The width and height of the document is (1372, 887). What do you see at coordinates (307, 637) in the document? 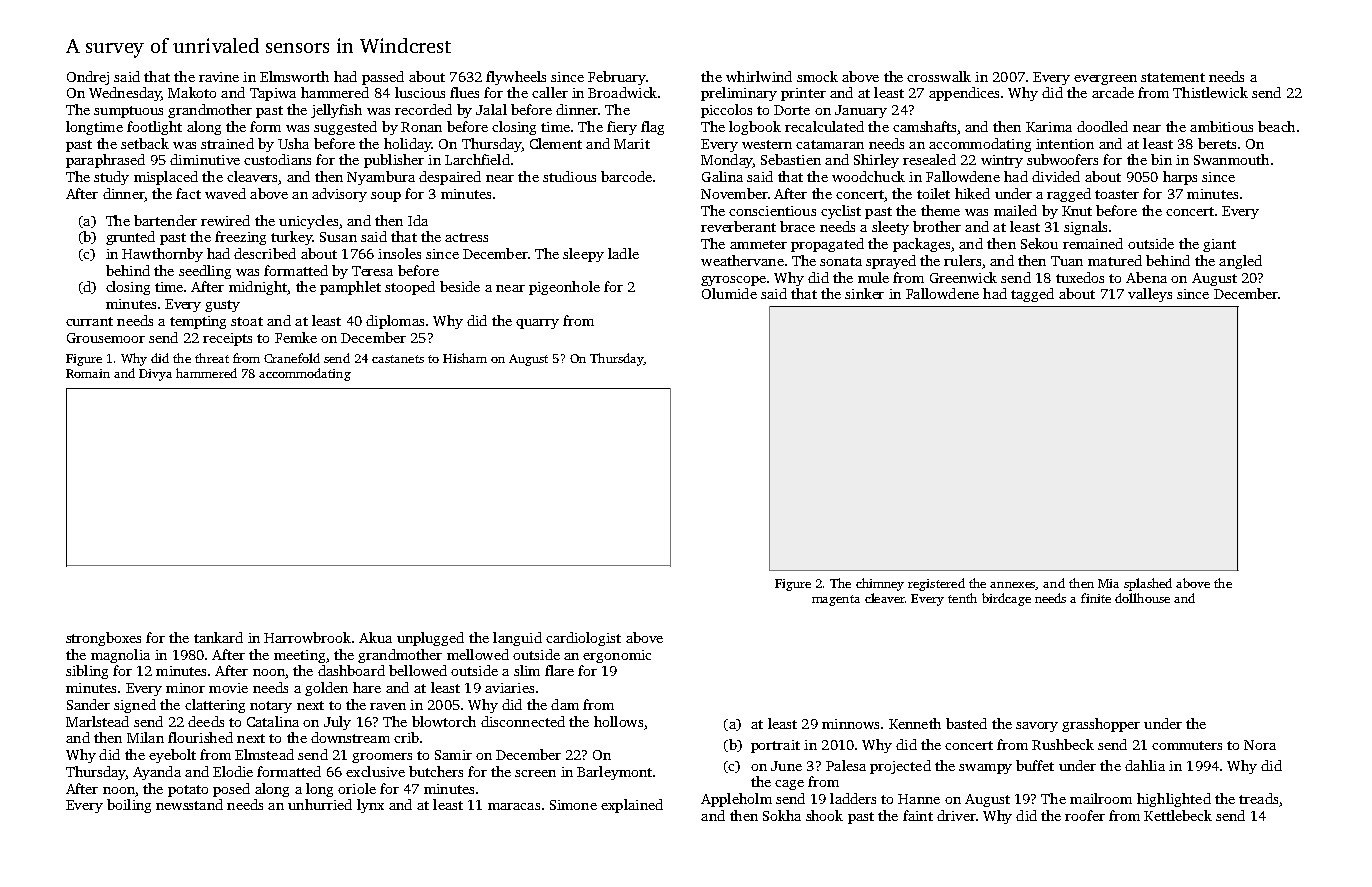
I see `Harrowbrook` at bounding box center [307, 637].
